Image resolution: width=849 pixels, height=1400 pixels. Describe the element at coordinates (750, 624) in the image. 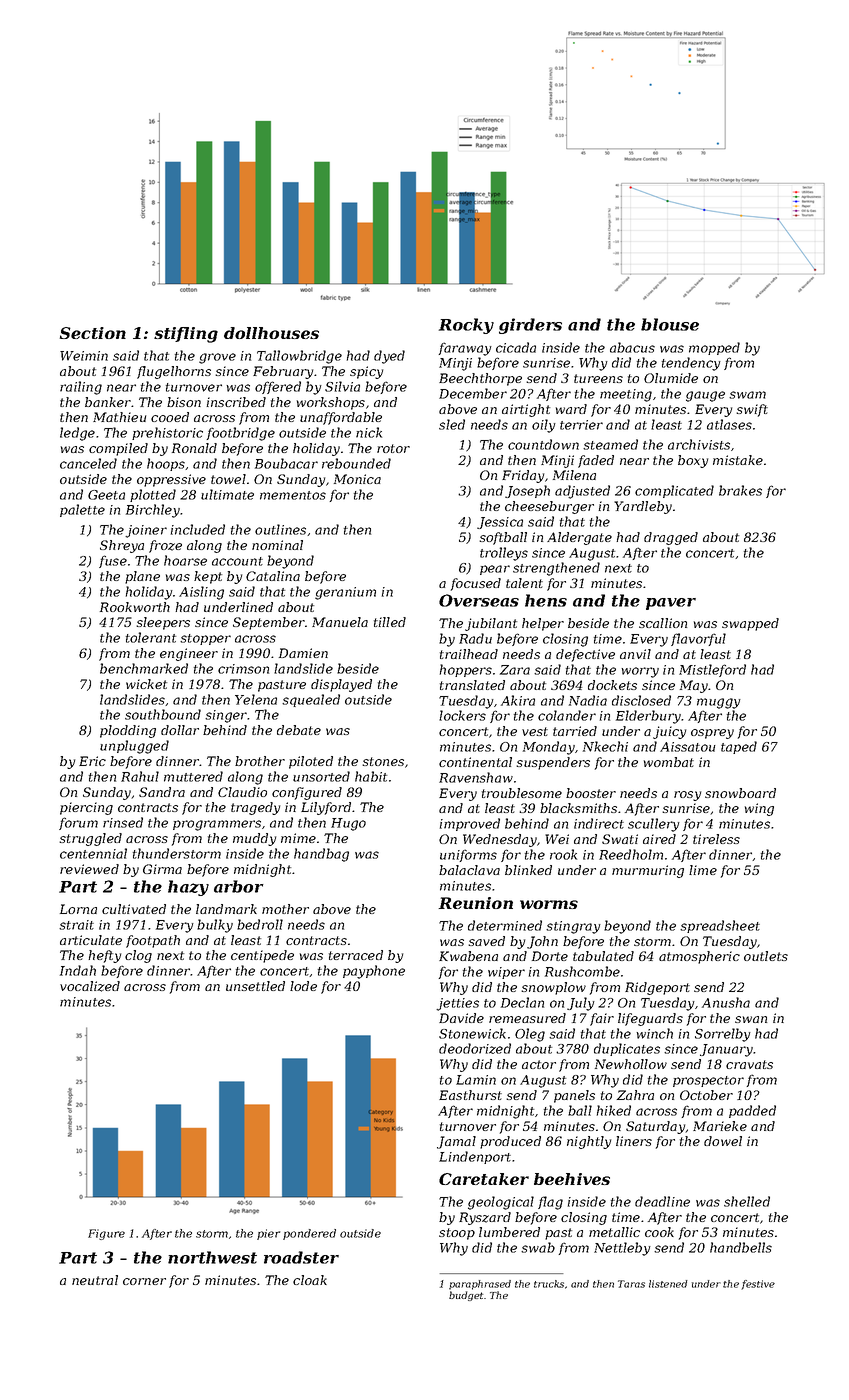

I see `swapped` at that location.
